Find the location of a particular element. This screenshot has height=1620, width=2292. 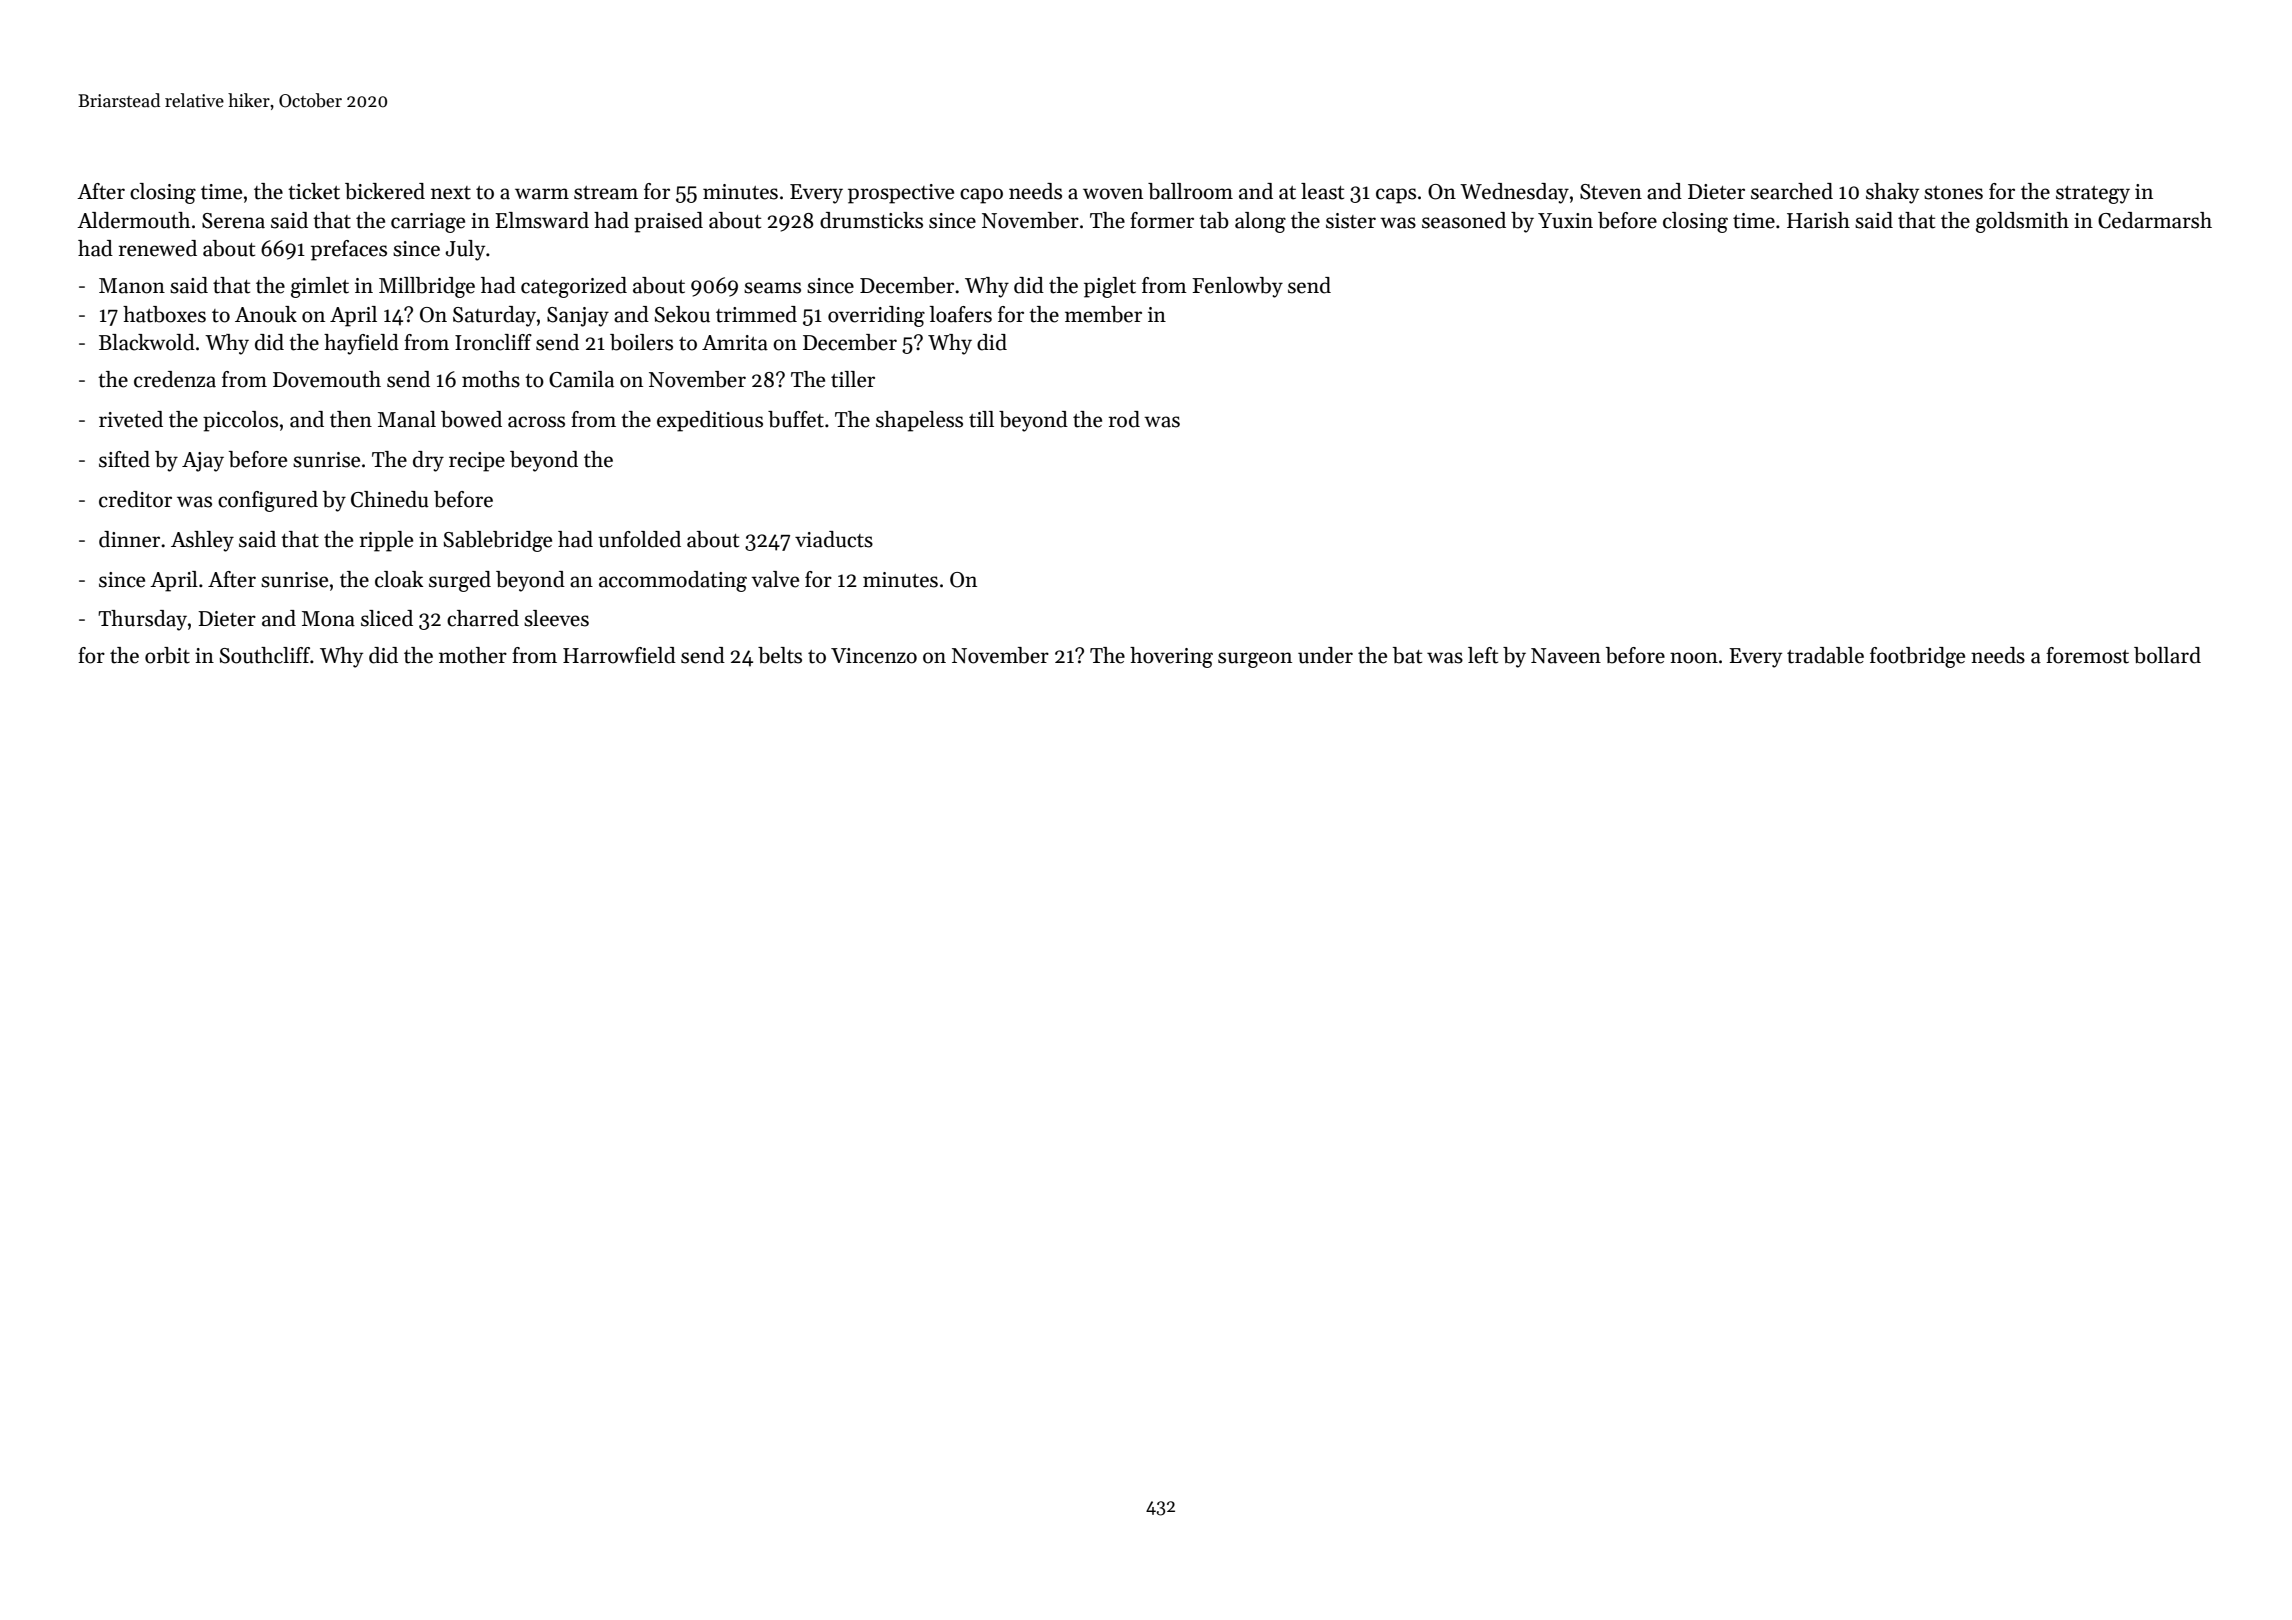

unfolded is located at coordinates (639, 539).
